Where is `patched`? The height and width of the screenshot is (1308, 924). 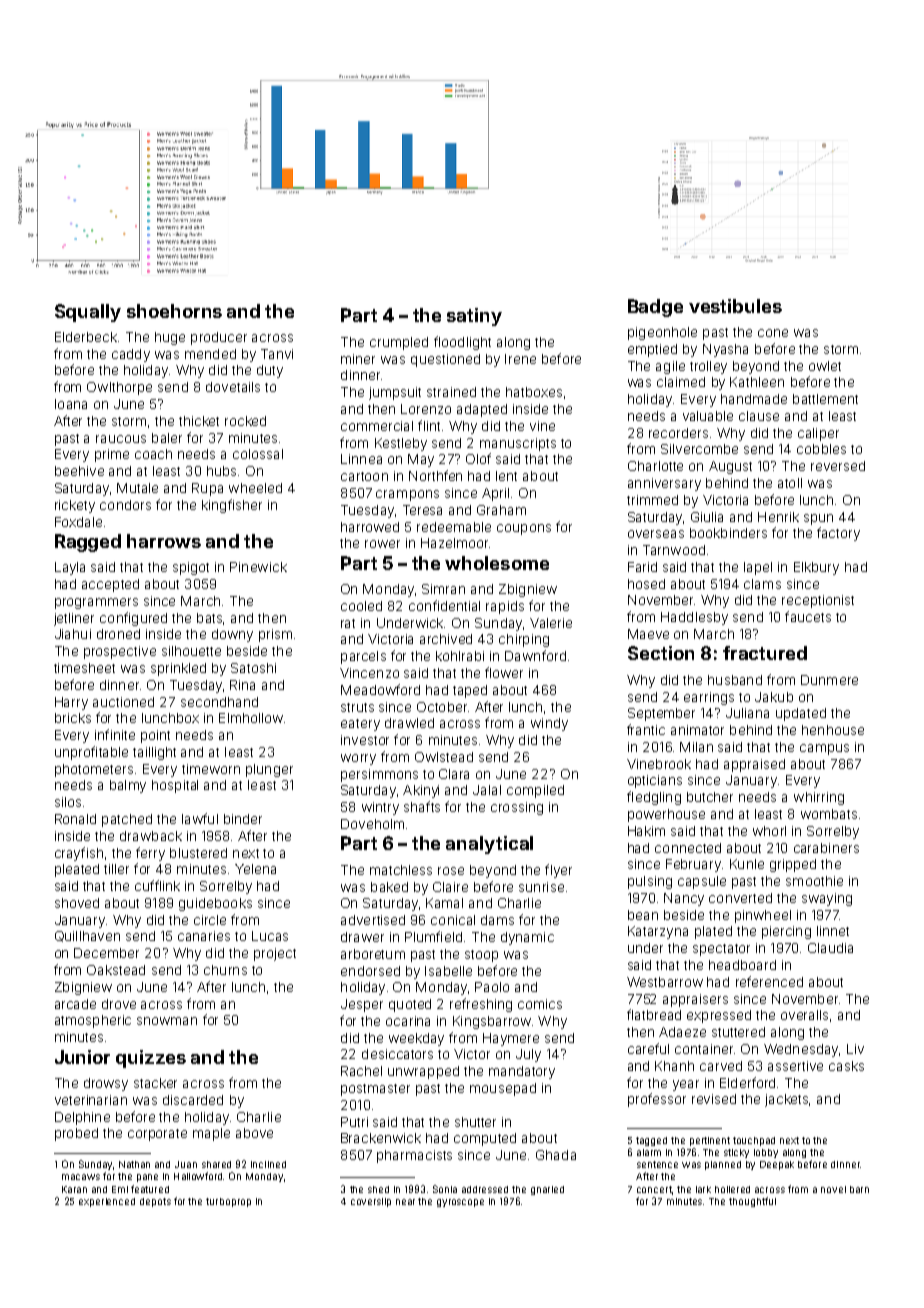 patched is located at coordinates (127, 820).
